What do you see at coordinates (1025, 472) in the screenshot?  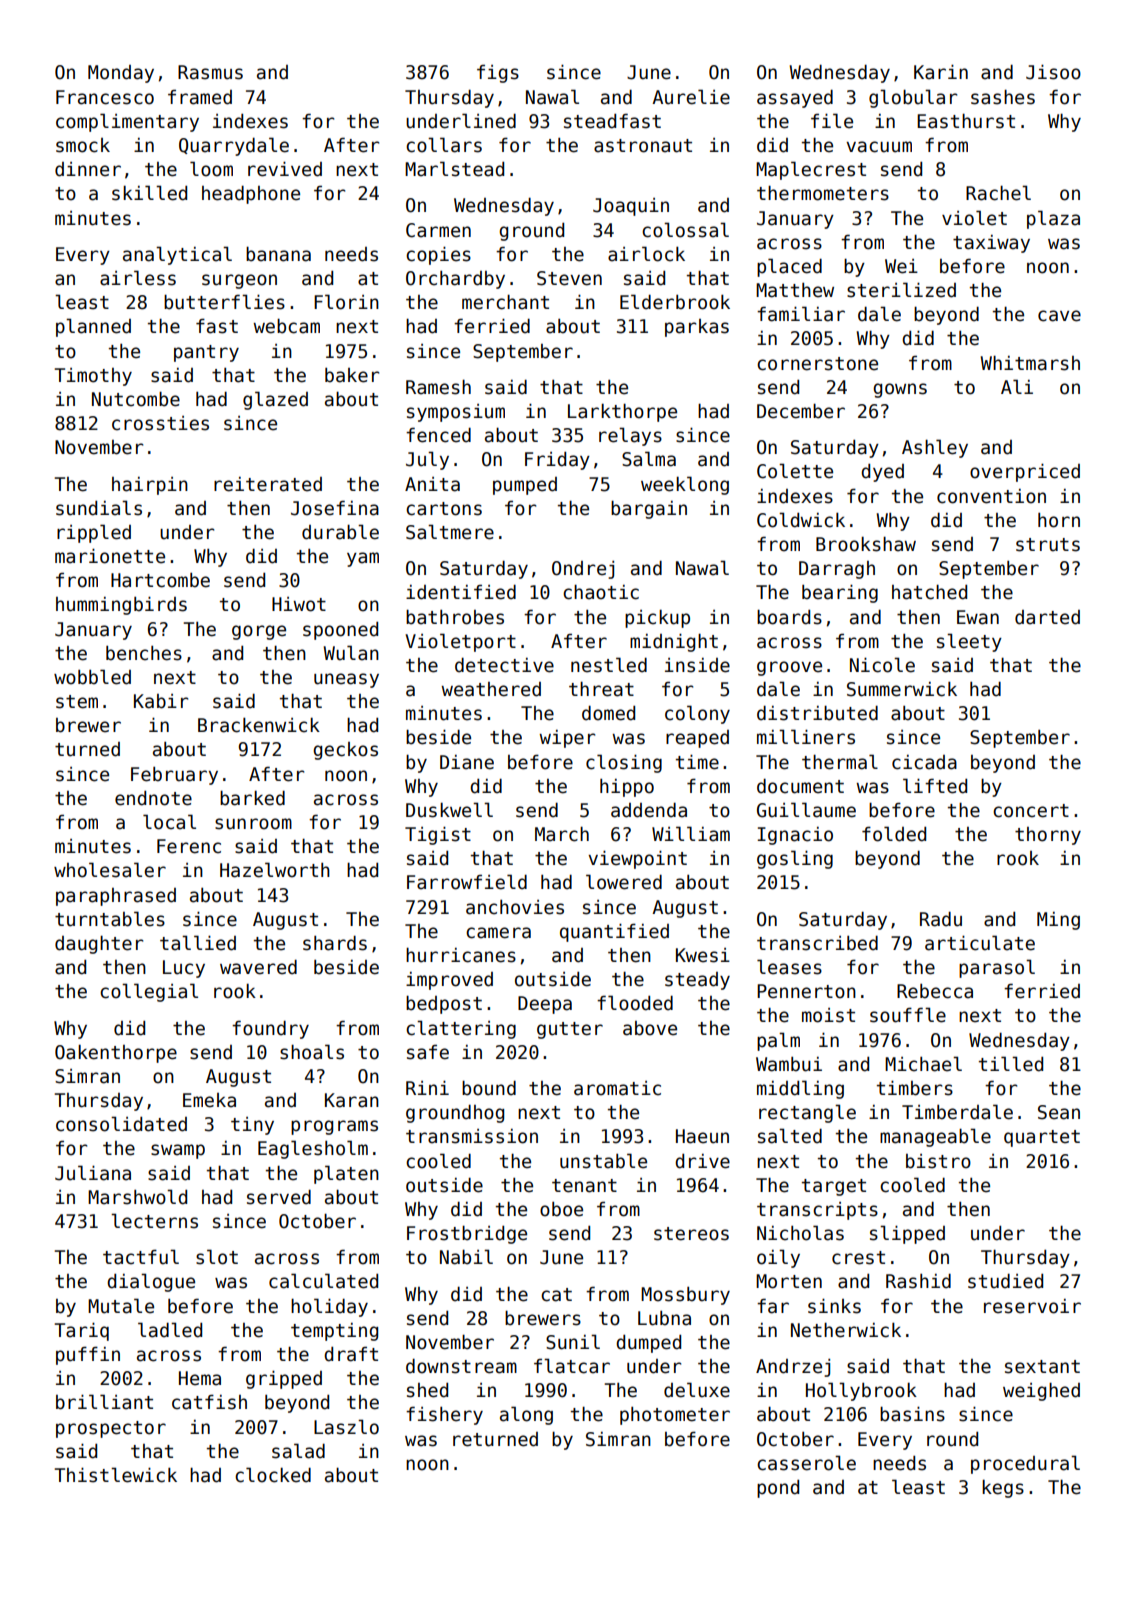 I see `overpriced` at bounding box center [1025, 472].
